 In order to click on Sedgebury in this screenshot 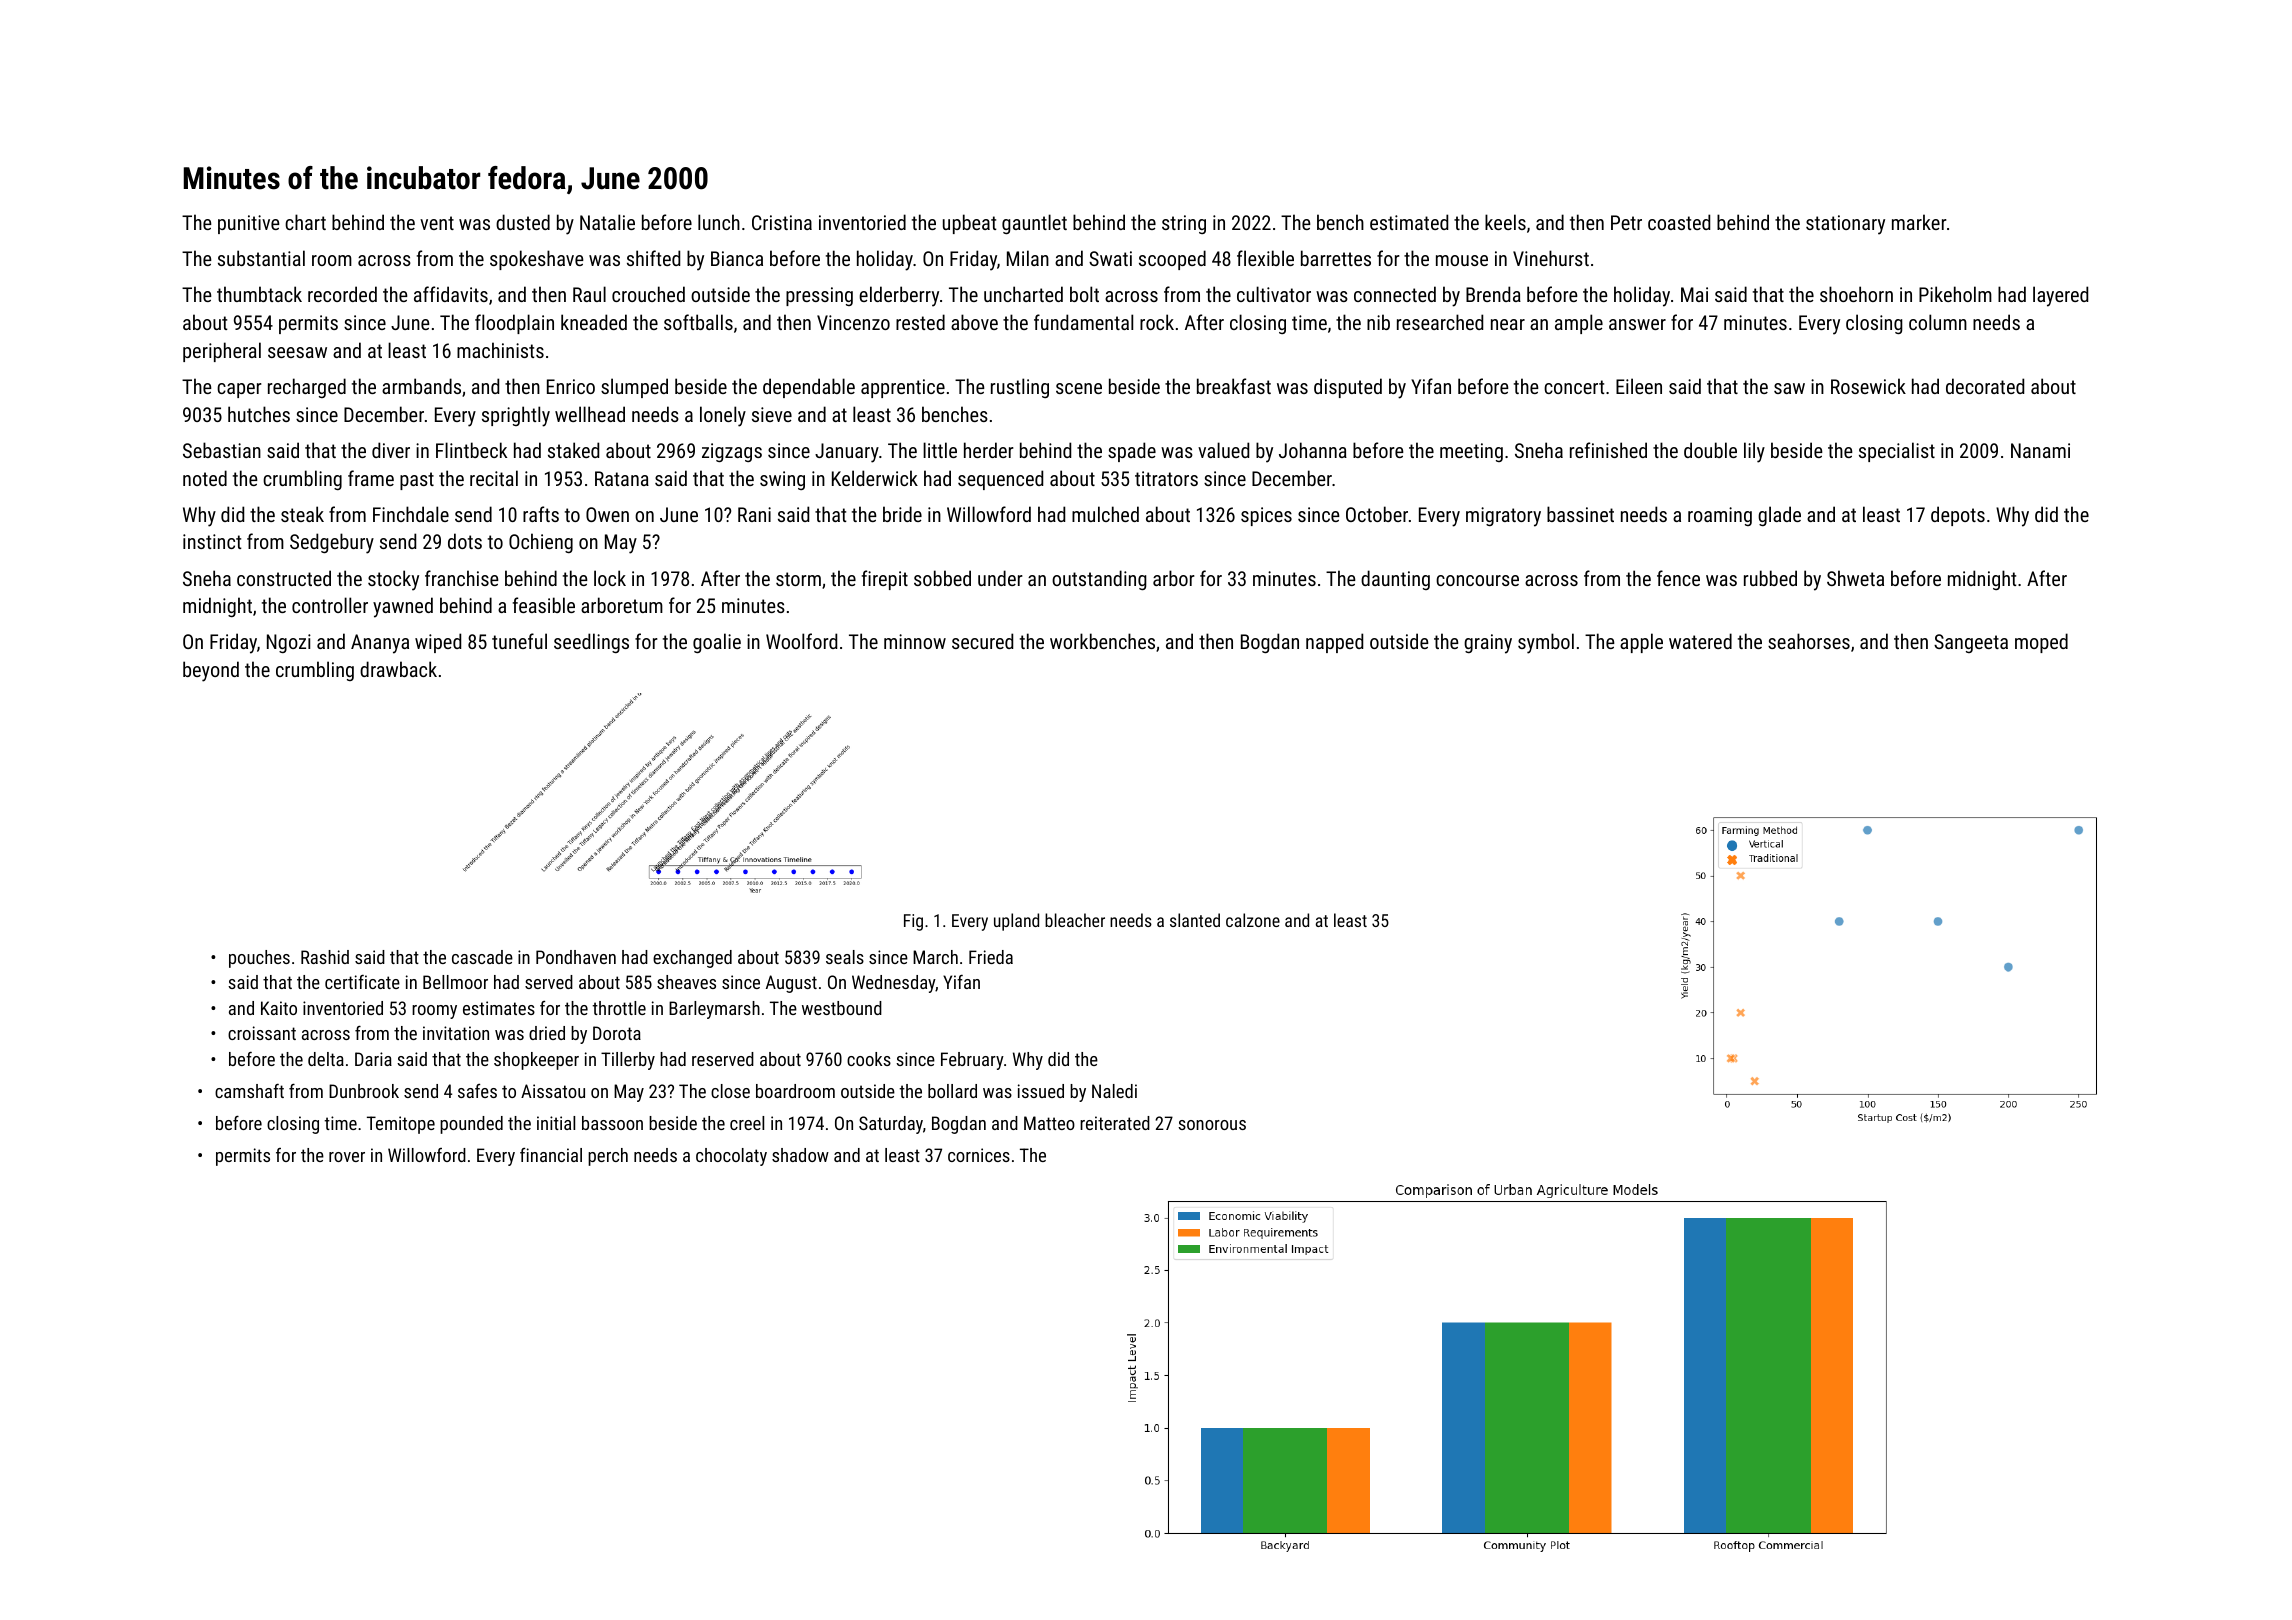, I will do `click(332, 543)`.
